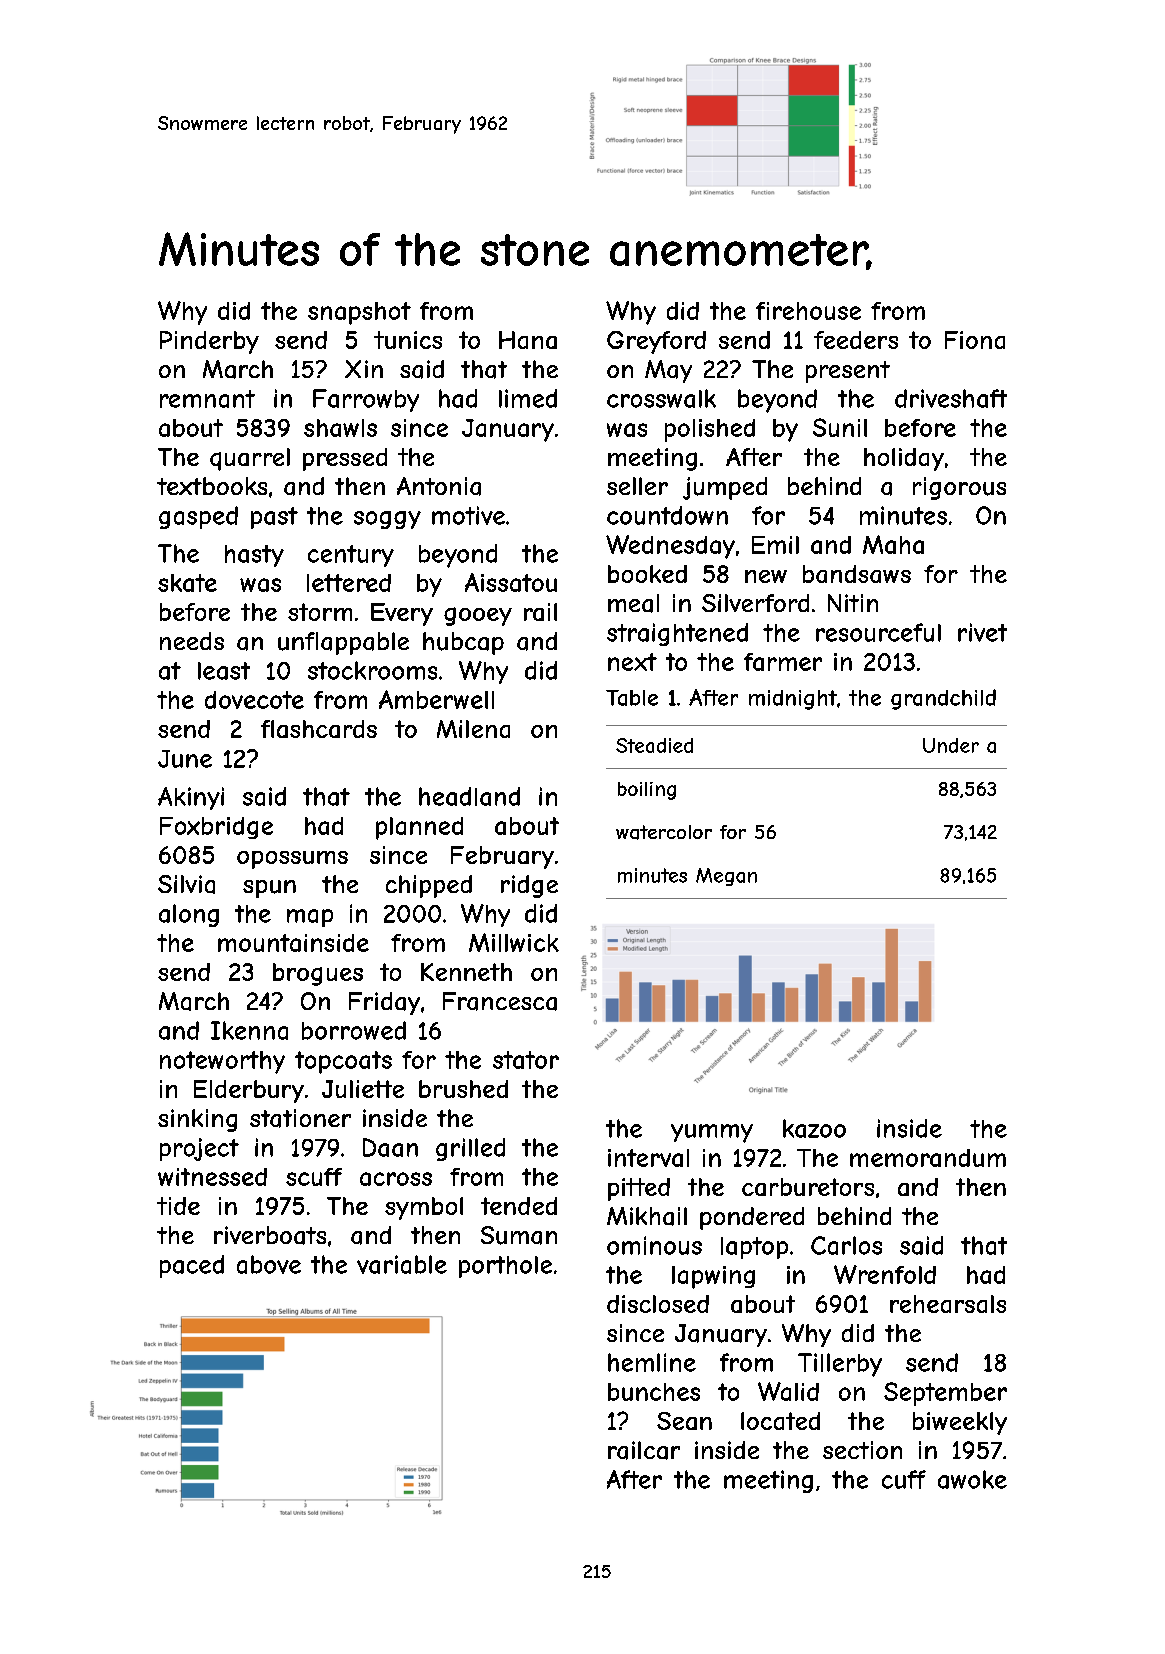 The height and width of the page is (1654, 1165). I want to click on Millwick, so click(514, 942).
